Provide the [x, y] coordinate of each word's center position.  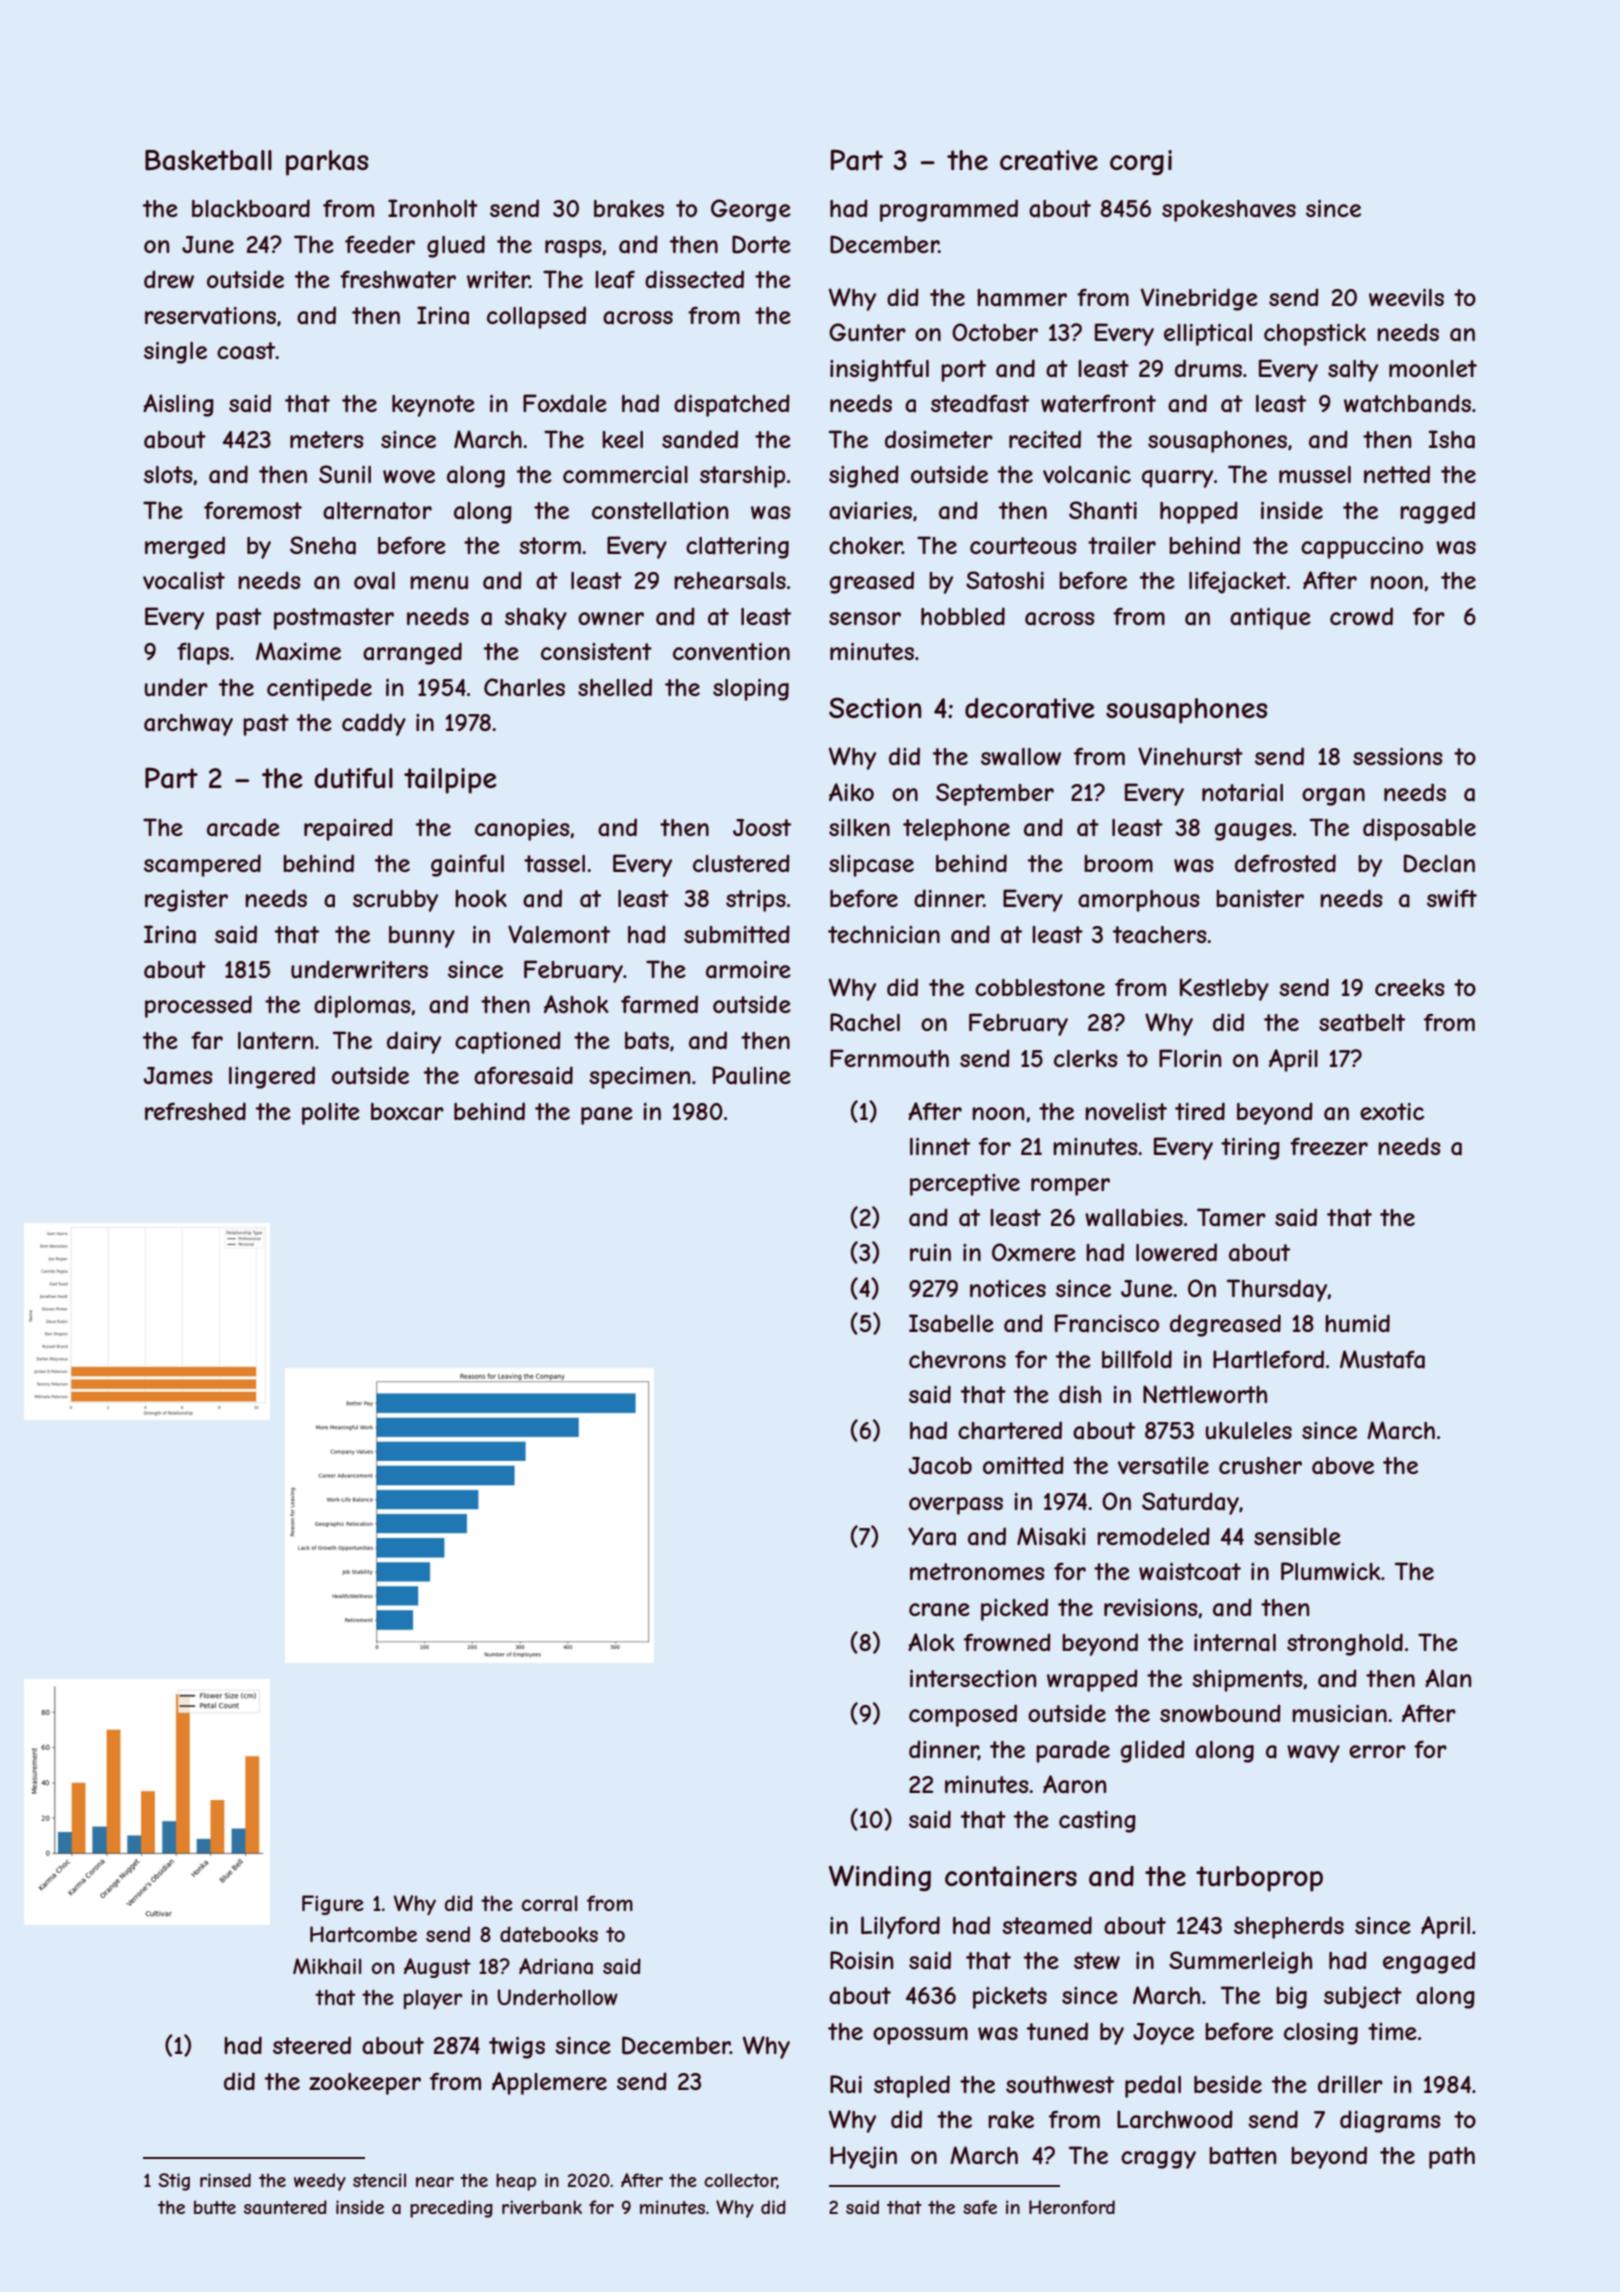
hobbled [963, 616]
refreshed [195, 1111]
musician [1339, 1714]
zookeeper [365, 2084]
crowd [1361, 616]
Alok [931, 1642]
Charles [524, 687]
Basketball [208, 160]
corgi [1141, 162]
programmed [949, 210]
